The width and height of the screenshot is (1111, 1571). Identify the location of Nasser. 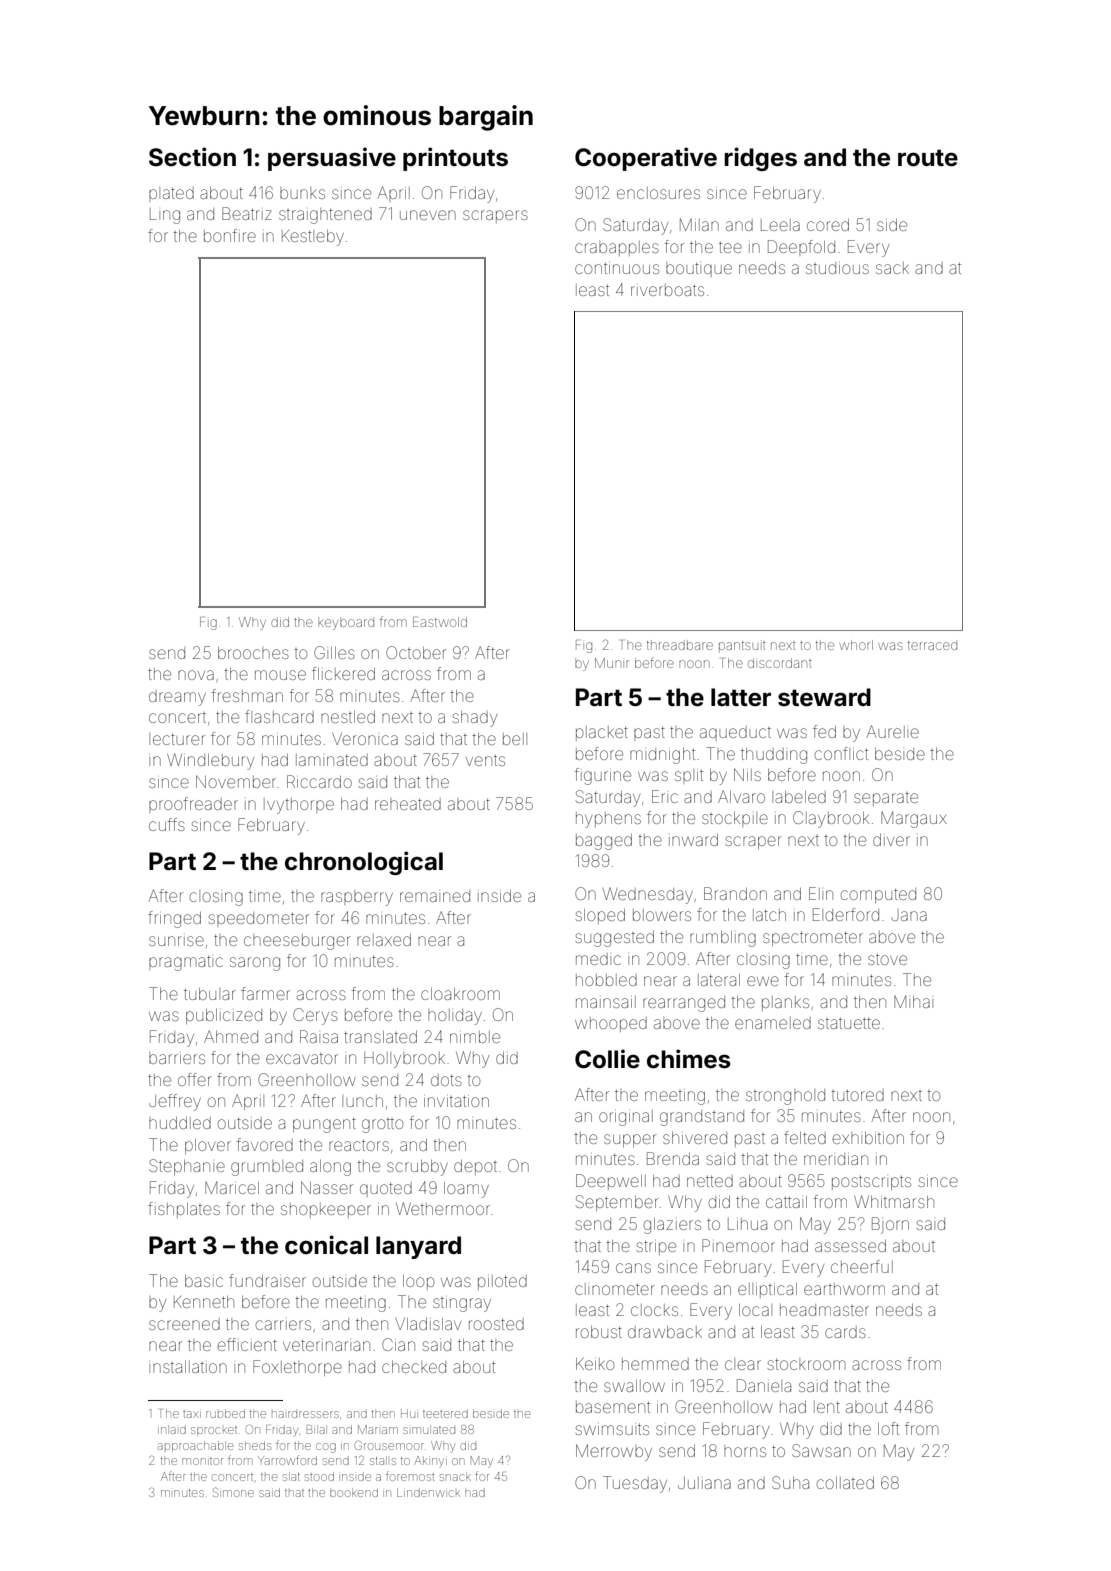
(327, 1187).
